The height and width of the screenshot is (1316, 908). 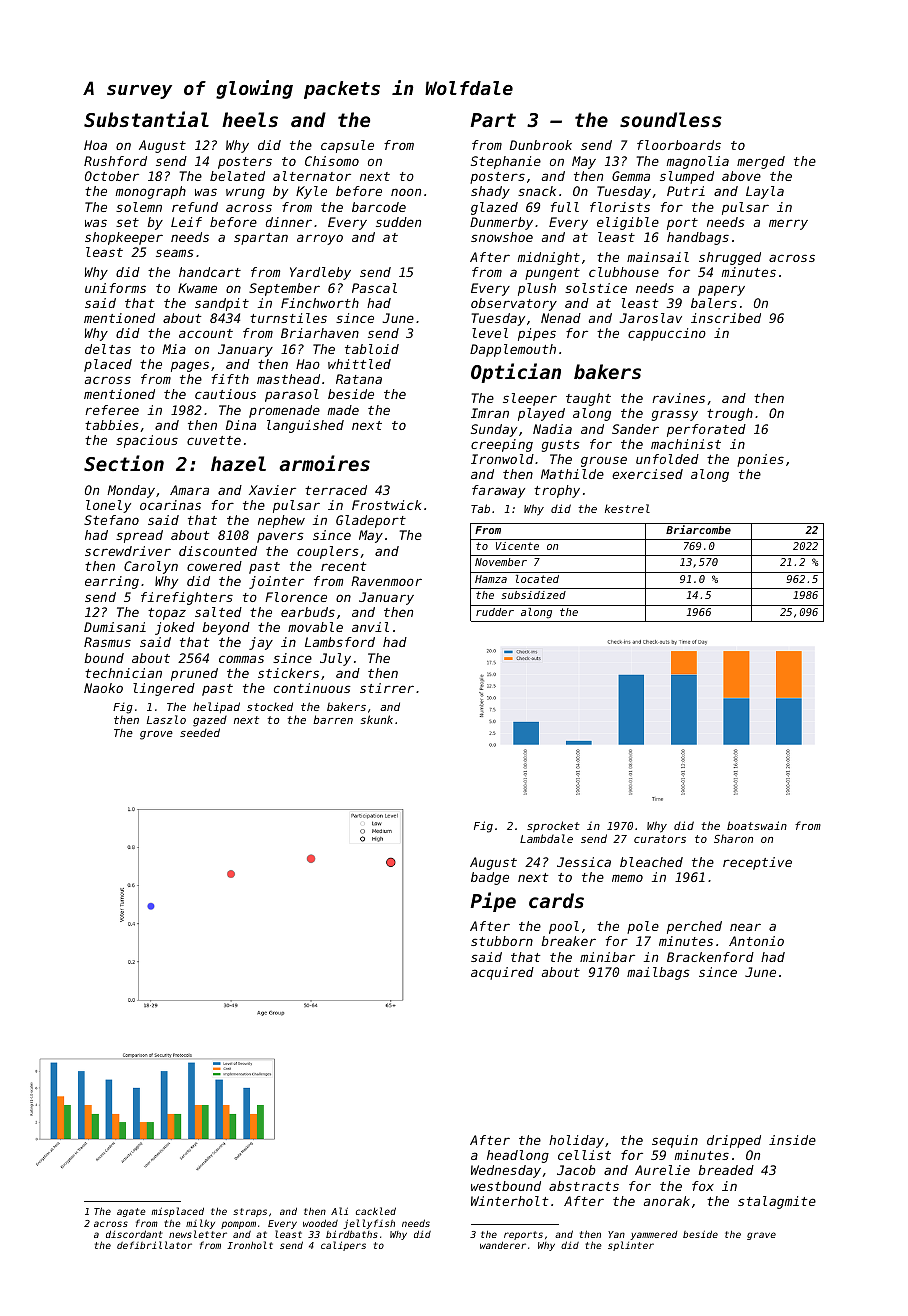 What do you see at coordinates (374, 288) in the screenshot?
I see `Pascal` at bounding box center [374, 288].
